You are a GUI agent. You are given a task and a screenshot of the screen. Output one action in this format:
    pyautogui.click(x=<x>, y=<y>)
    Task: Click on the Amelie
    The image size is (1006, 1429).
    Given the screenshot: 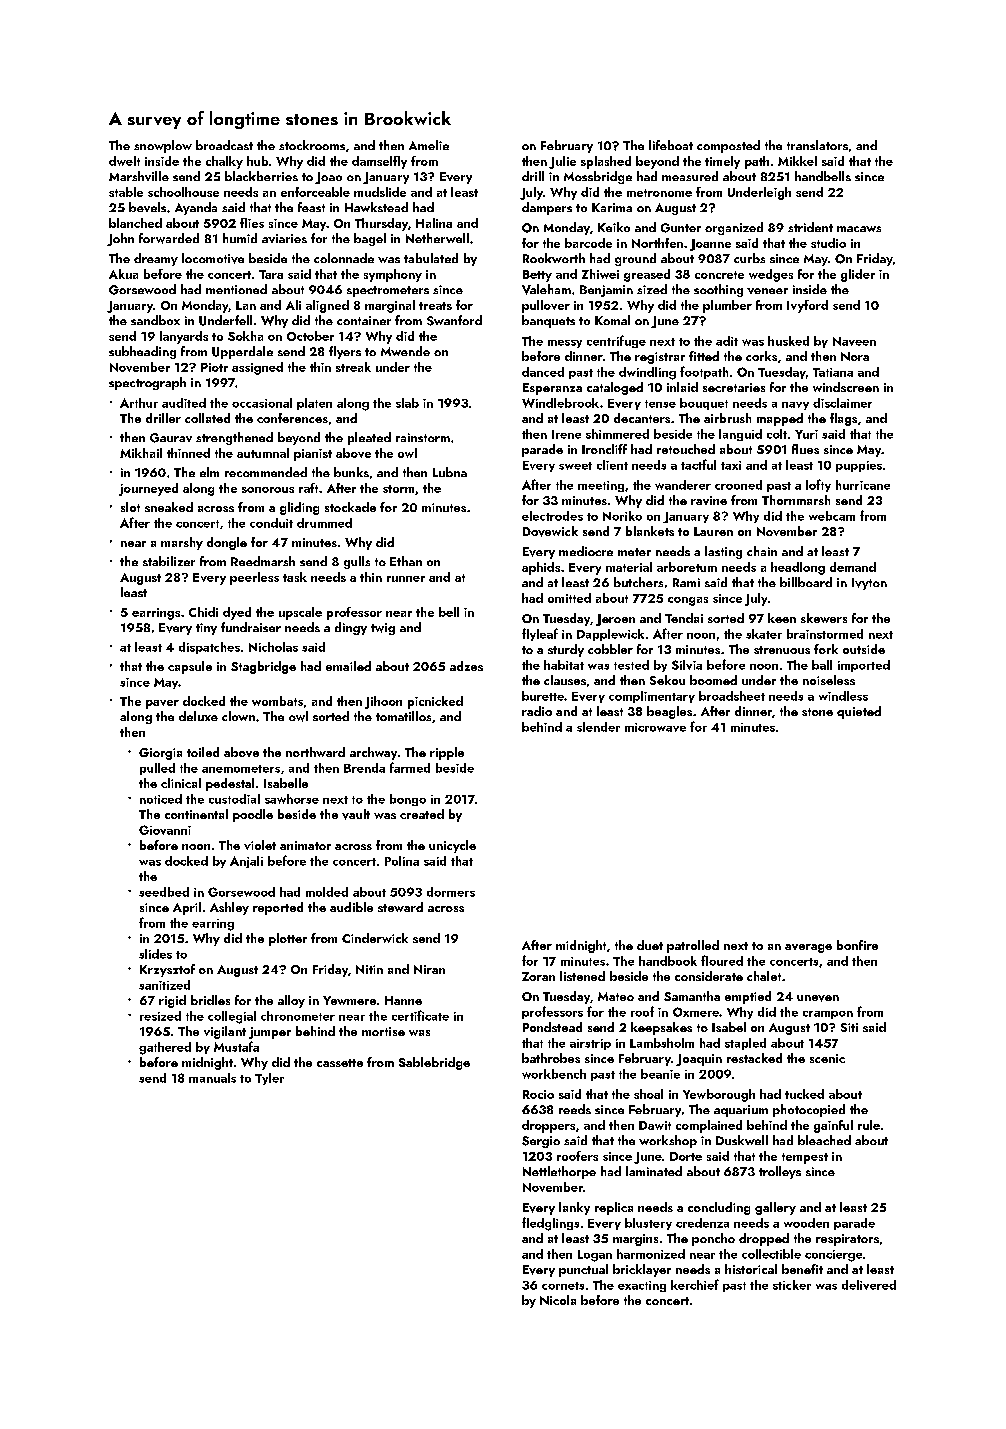 What is the action you would take?
    pyautogui.click(x=429, y=145)
